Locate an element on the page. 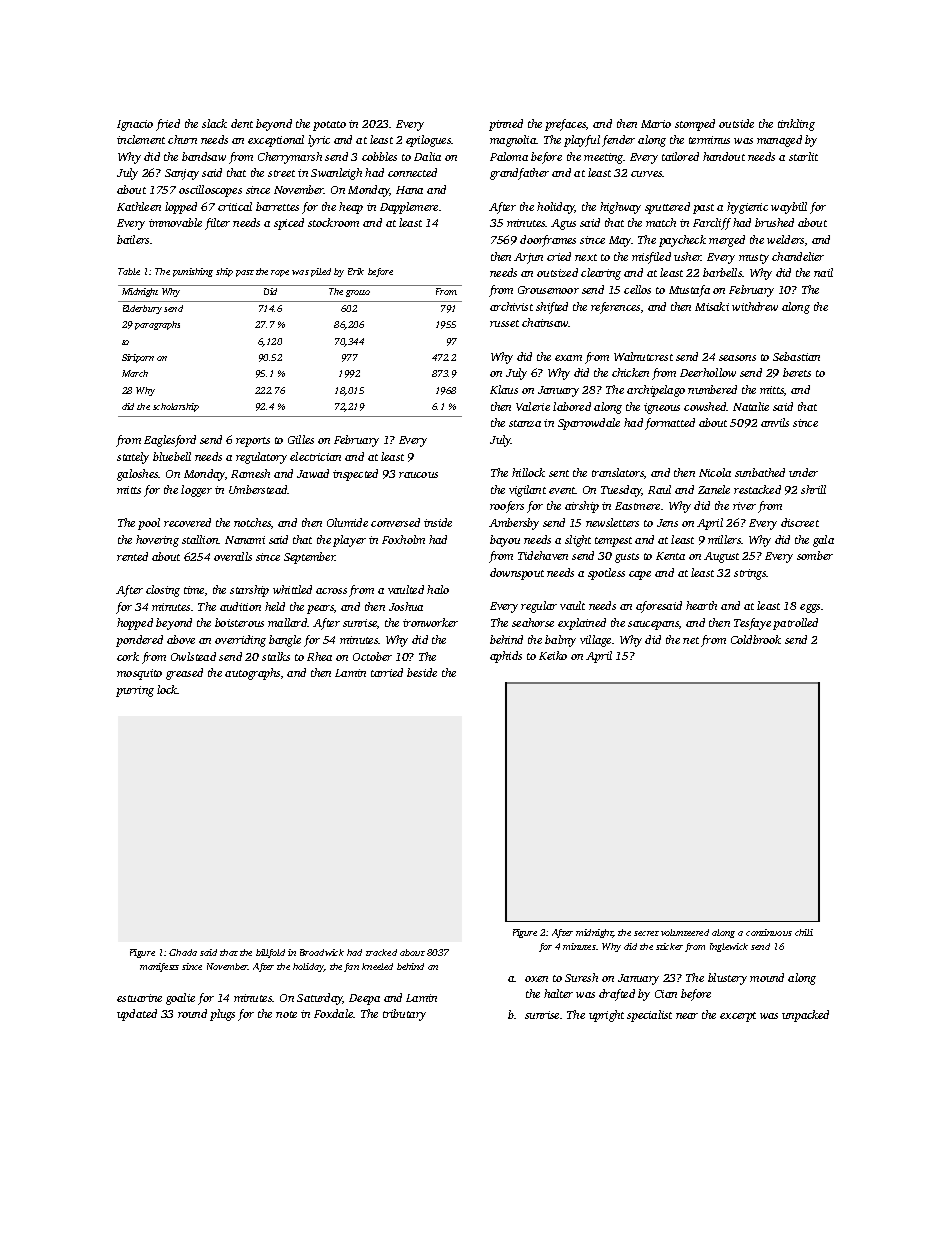  Mario is located at coordinates (656, 124).
